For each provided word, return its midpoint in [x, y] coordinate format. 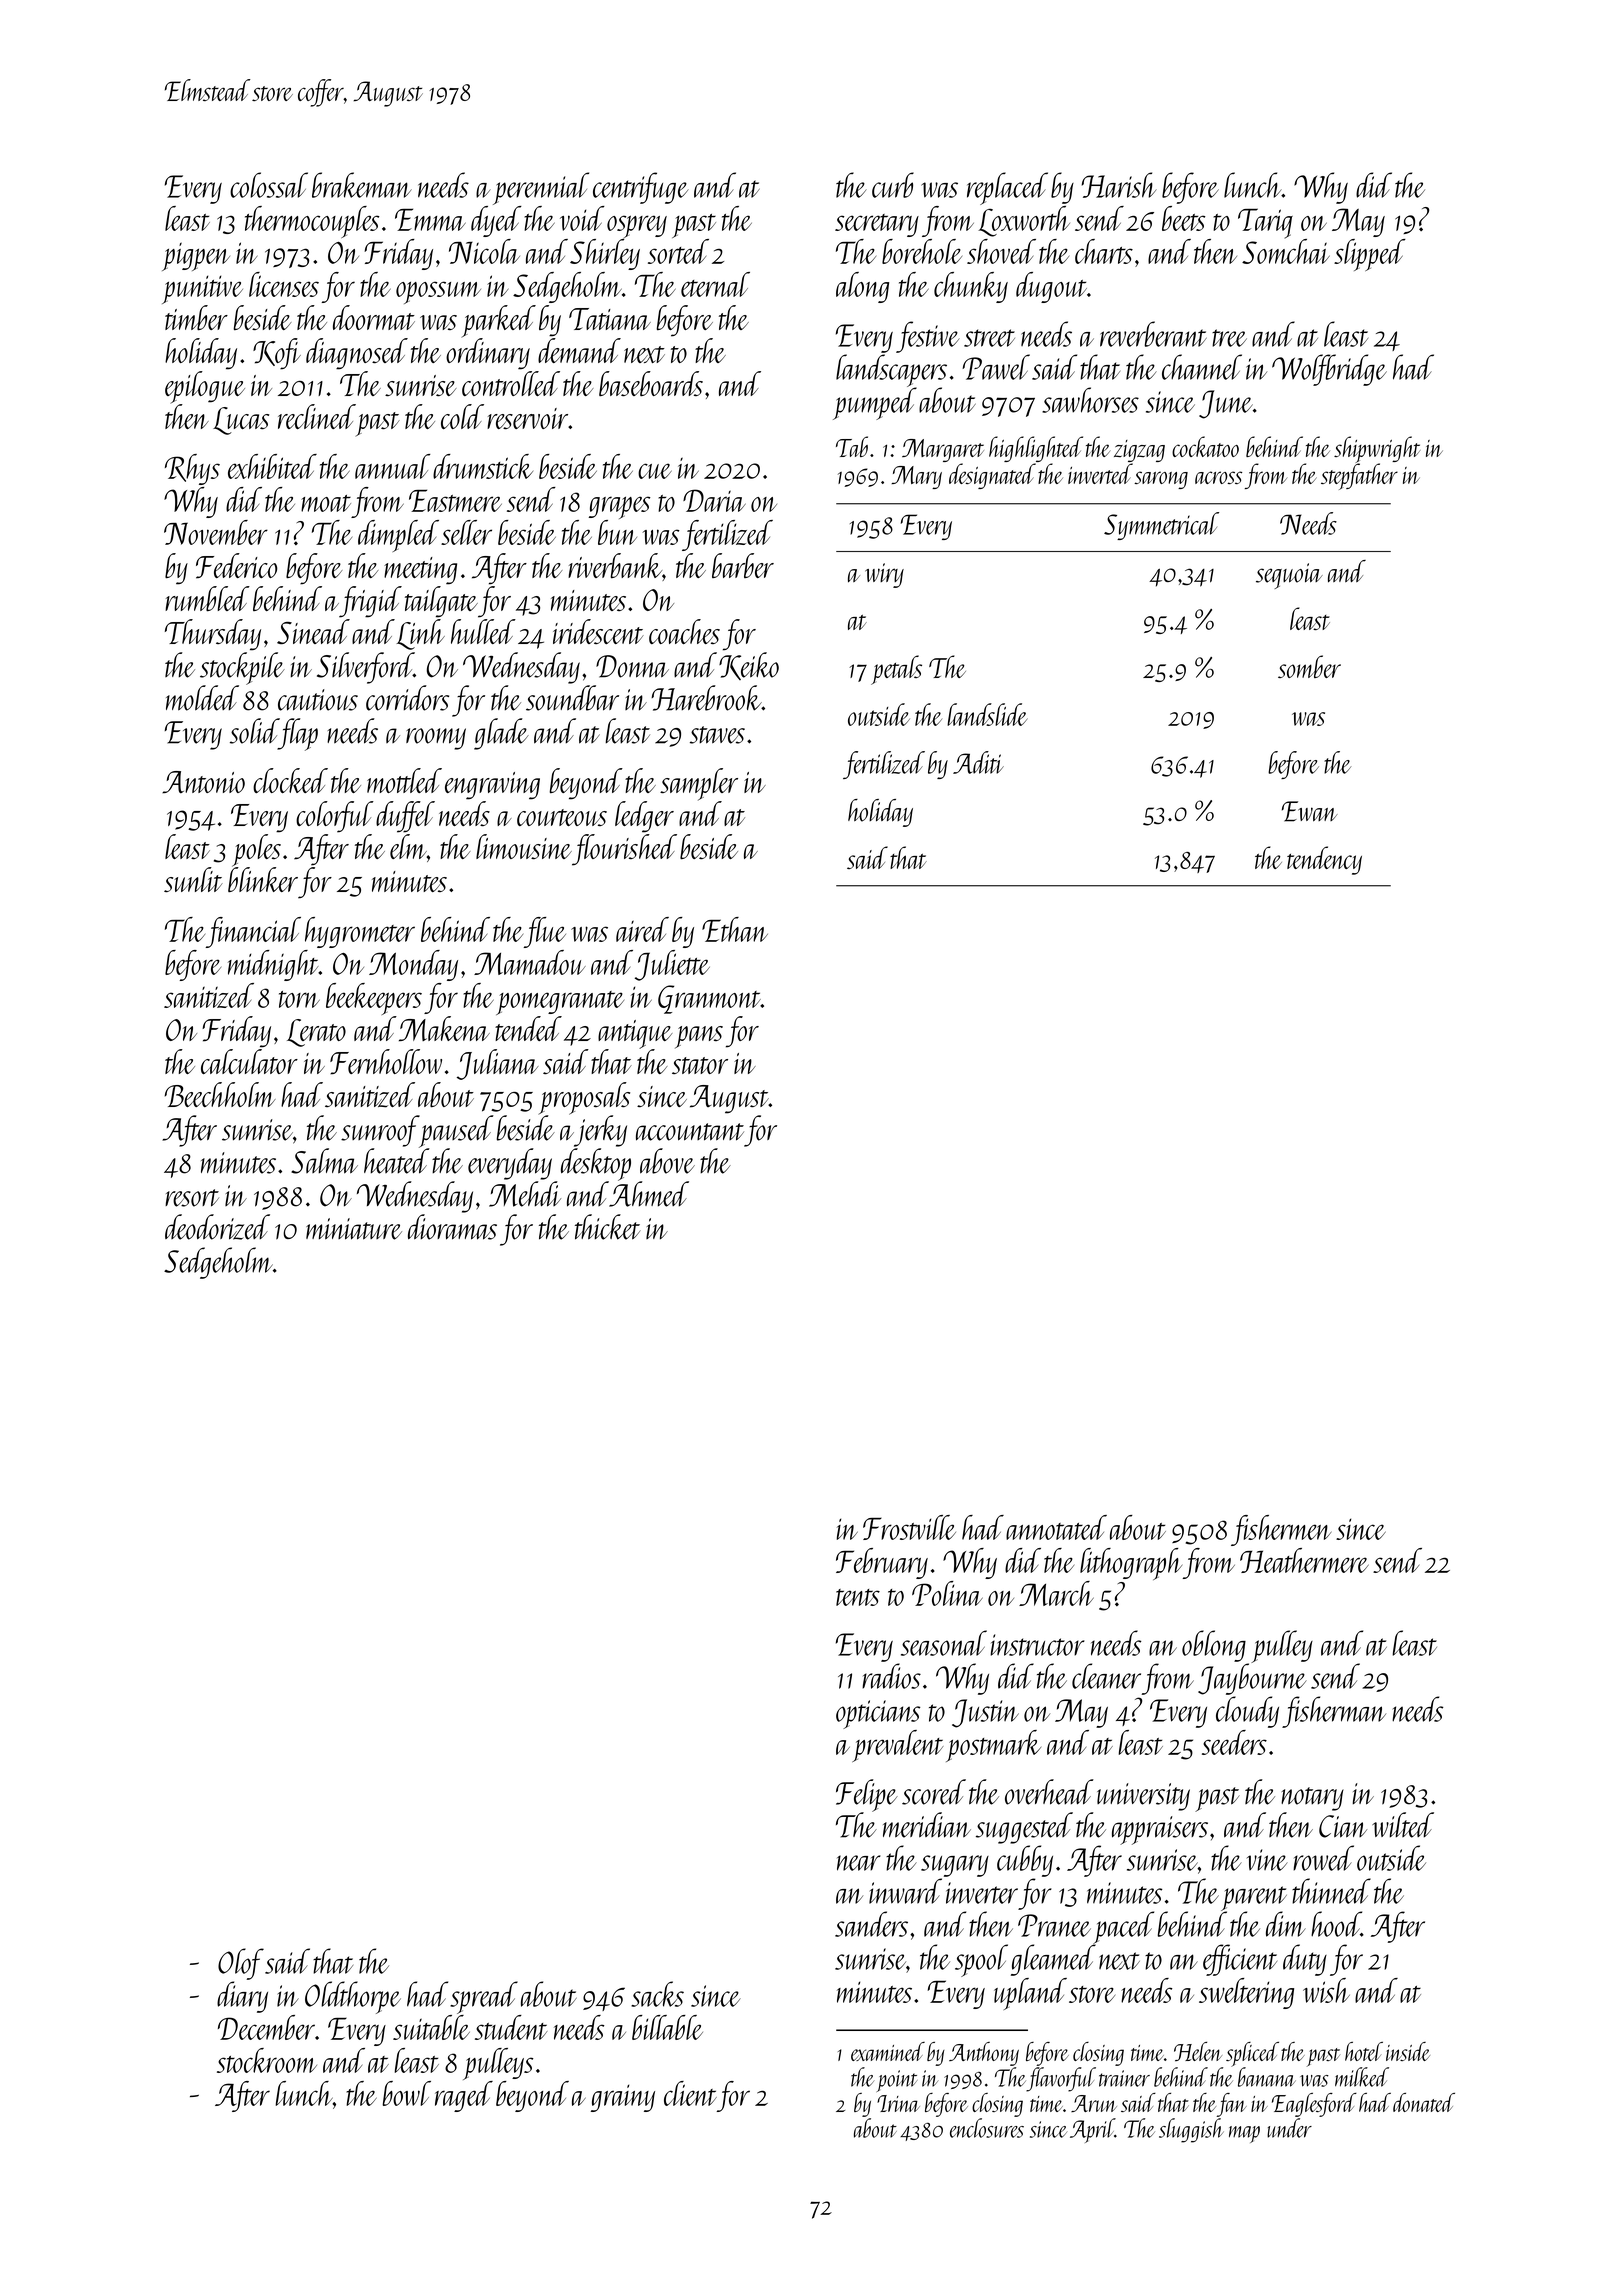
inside [1408, 2051]
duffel [405, 817]
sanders [871, 1924]
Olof [241, 1964]
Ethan [735, 929]
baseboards [651, 383]
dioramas [452, 1227]
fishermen [1281, 1530]
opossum [438, 292]
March [1056, 1593]
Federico [236, 566]
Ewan [1310, 811]
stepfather [1359, 477]
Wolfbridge [1329, 370]
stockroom [267, 2060]
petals [896, 670]
